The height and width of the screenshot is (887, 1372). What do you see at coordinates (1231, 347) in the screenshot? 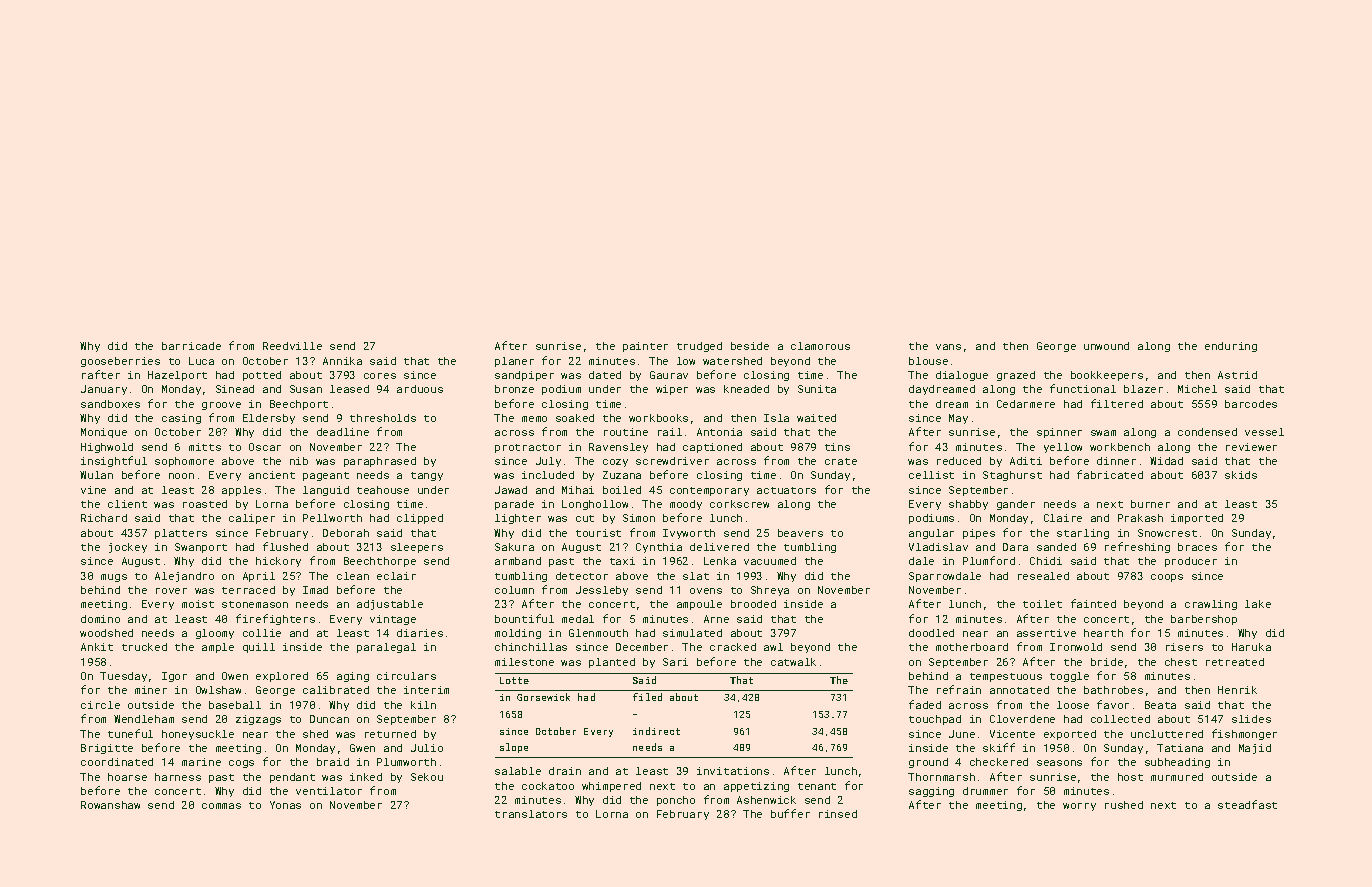
I see `enduring` at bounding box center [1231, 347].
